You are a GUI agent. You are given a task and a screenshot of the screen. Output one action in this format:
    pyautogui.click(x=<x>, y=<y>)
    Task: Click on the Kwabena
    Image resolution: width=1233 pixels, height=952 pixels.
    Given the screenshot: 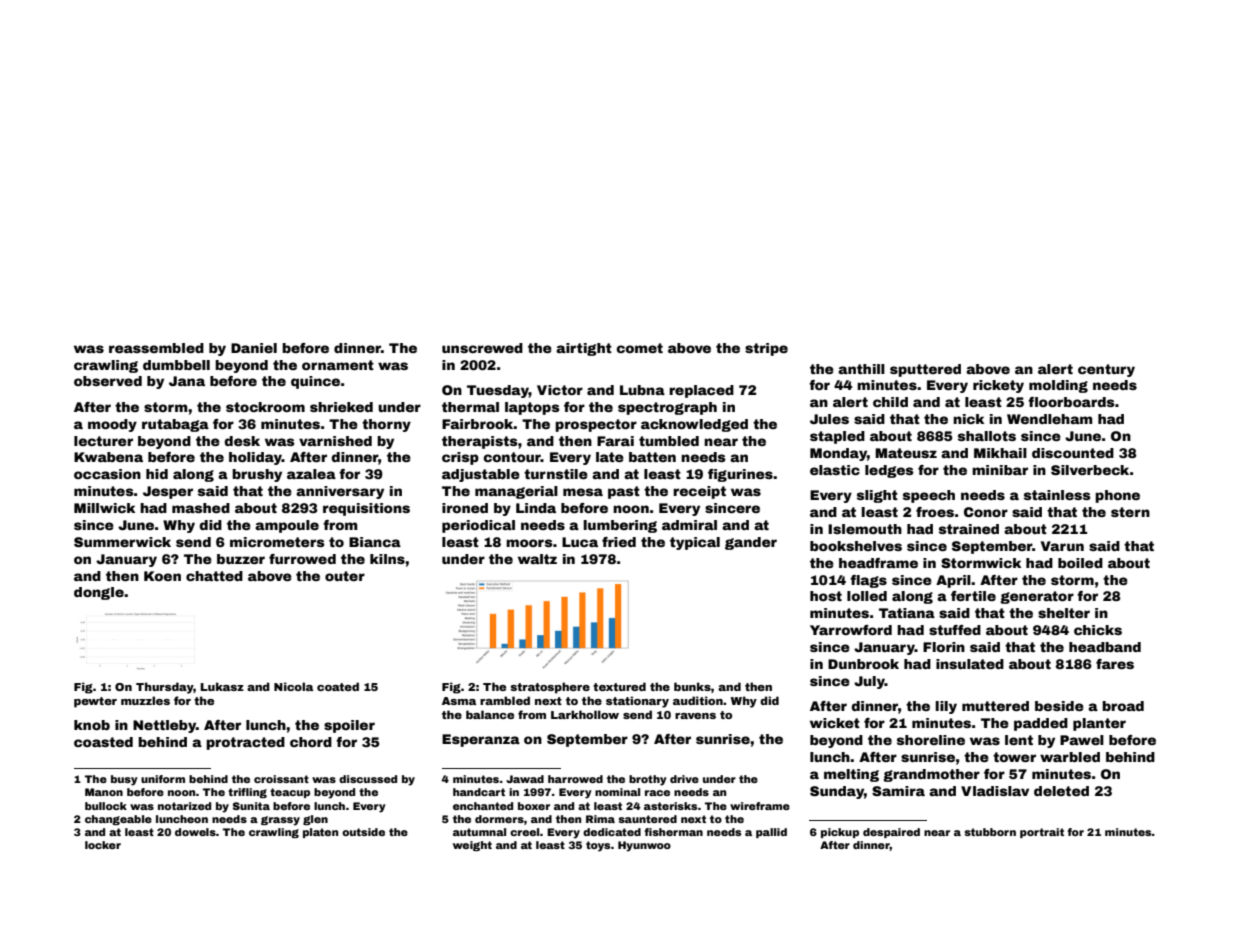 What is the action you would take?
    pyautogui.click(x=108, y=457)
